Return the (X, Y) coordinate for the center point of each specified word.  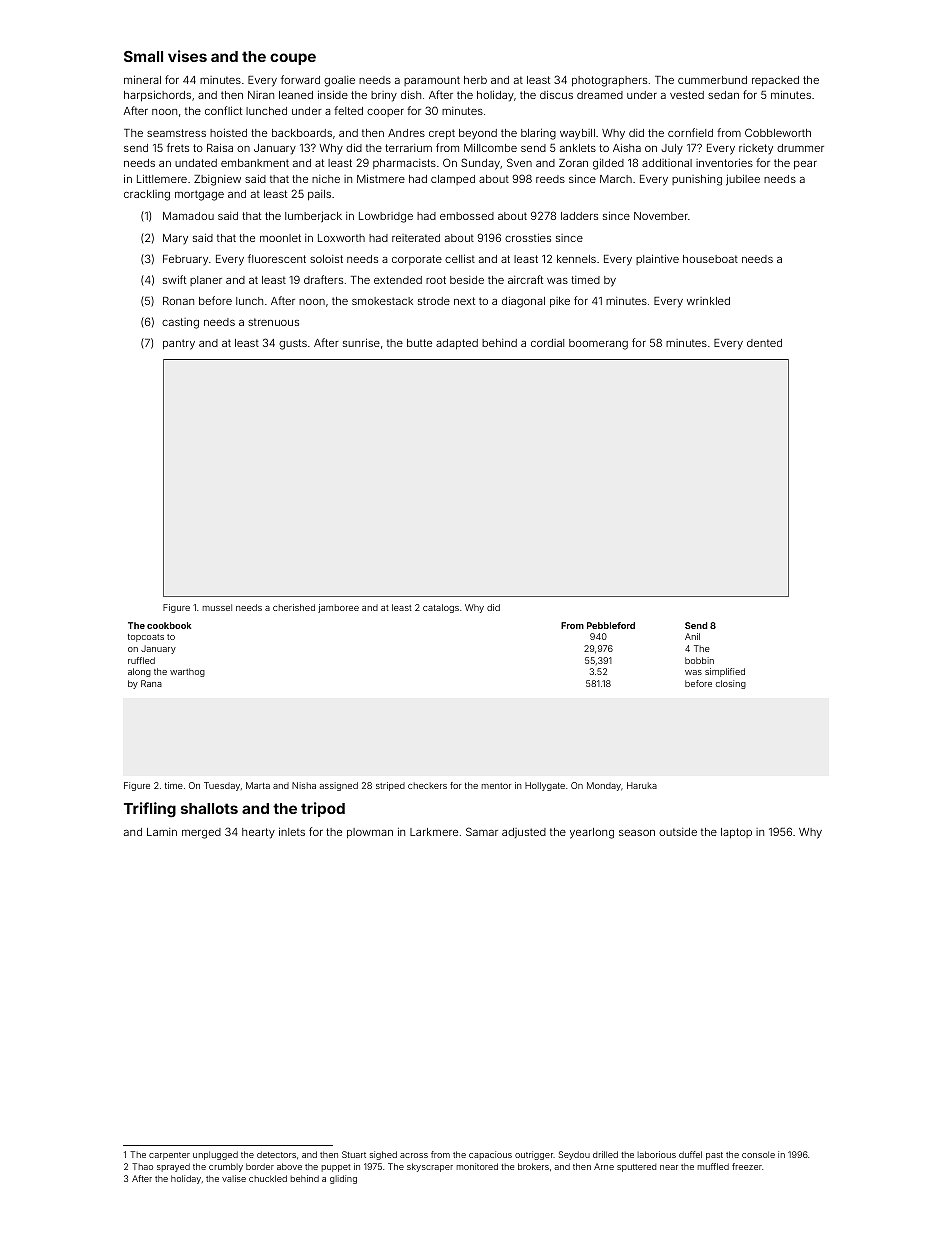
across (414, 1155)
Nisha (304, 785)
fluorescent (277, 258)
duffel (690, 1154)
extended (398, 280)
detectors (276, 1154)
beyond (478, 134)
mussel (217, 607)
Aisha (627, 148)
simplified (725, 672)
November (661, 216)
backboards (302, 133)
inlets (292, 831)
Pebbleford (611, 625)
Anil (692, 636)
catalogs (441, 608)
